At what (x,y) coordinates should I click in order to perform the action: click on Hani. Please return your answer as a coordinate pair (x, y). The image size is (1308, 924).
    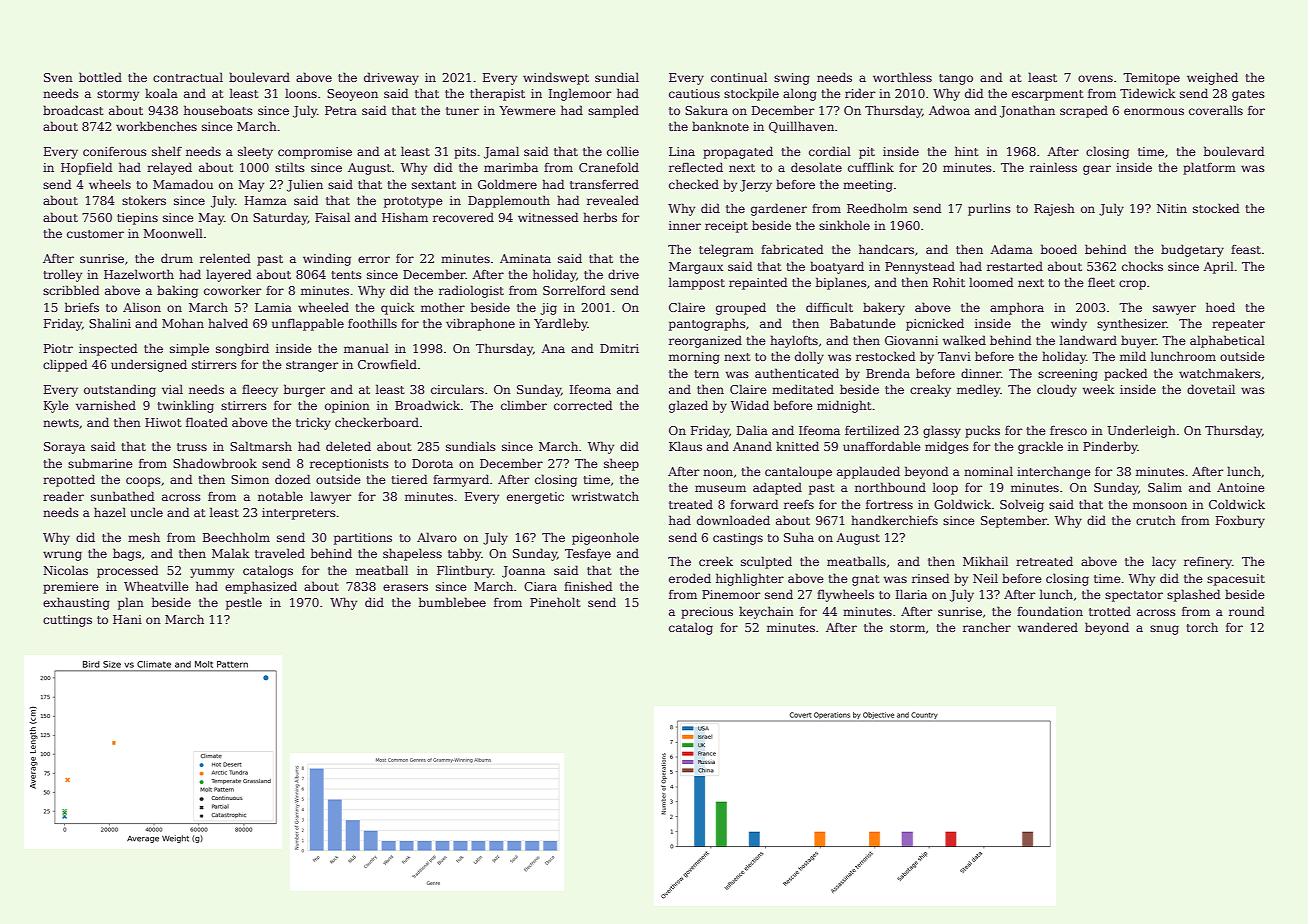
    Looking at the image, I should click on (127, 619).
